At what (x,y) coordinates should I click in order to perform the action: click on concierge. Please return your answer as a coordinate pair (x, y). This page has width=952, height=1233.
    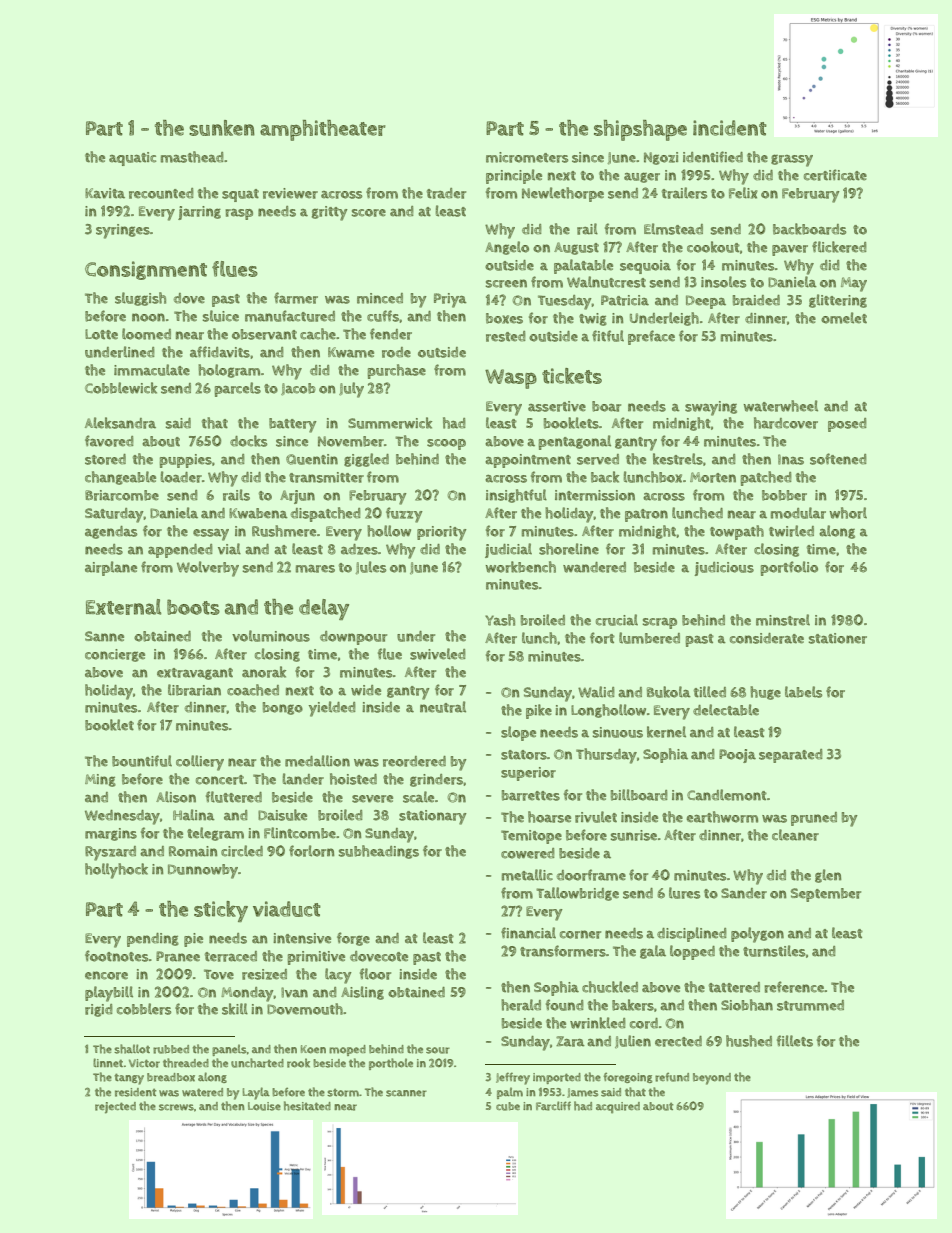
    Looking at the image, I should click on (115, 655).
